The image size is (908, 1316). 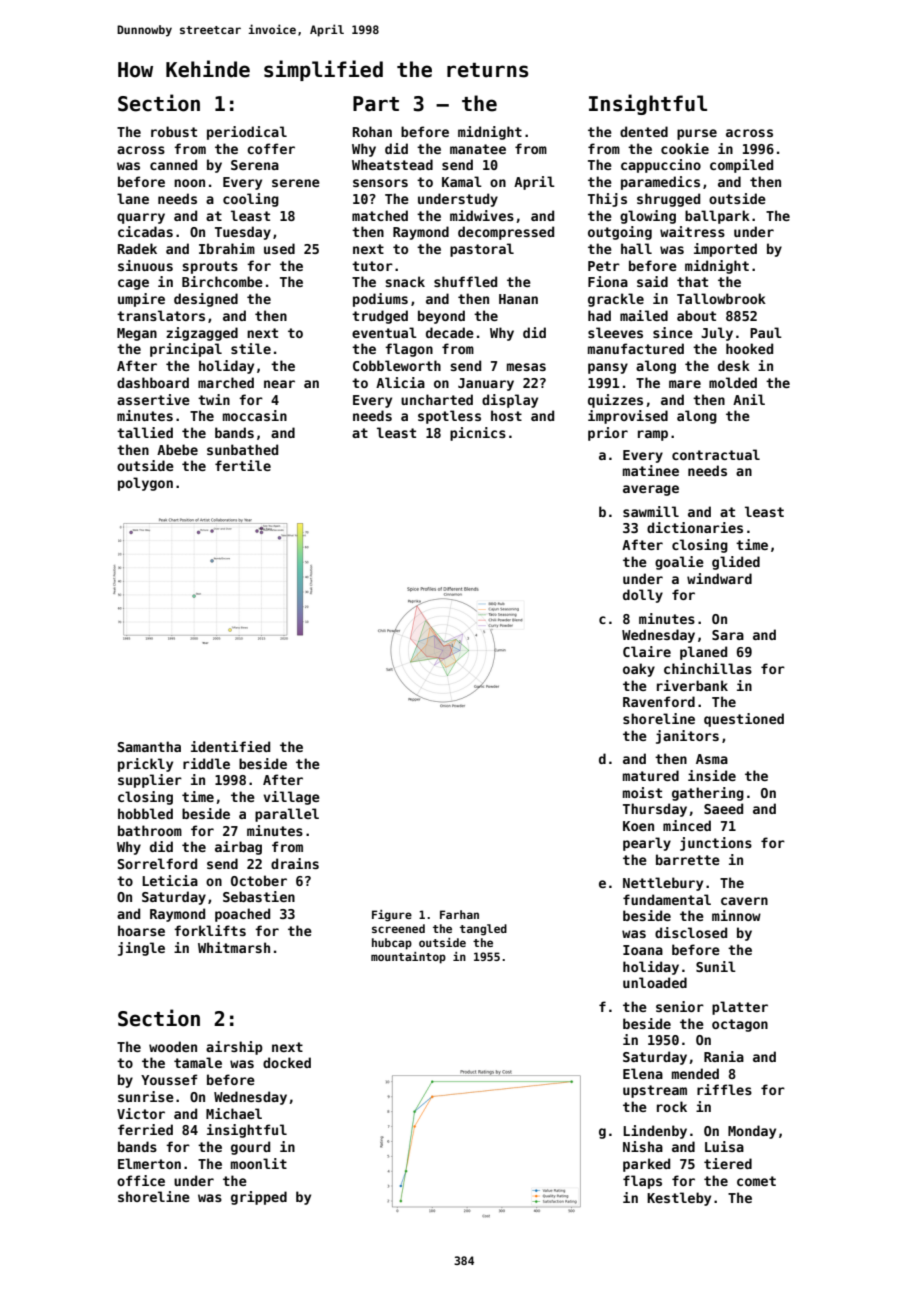 I want to click on Sara, so click(x=728, y=635).
